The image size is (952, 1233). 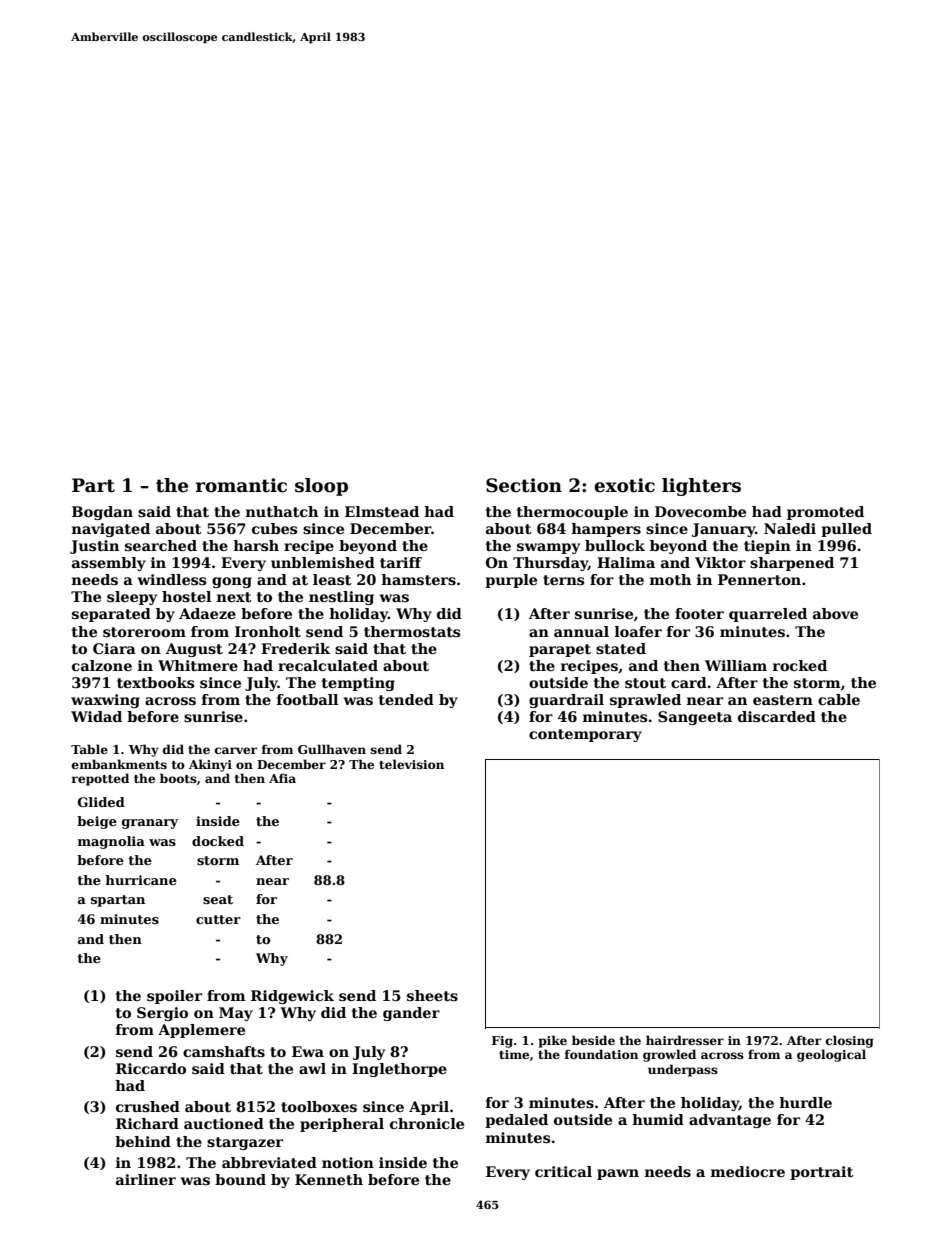 What do you see at coordinates (701, 487) in the page?
I see `lighters` at bounding box center [701, 487].
